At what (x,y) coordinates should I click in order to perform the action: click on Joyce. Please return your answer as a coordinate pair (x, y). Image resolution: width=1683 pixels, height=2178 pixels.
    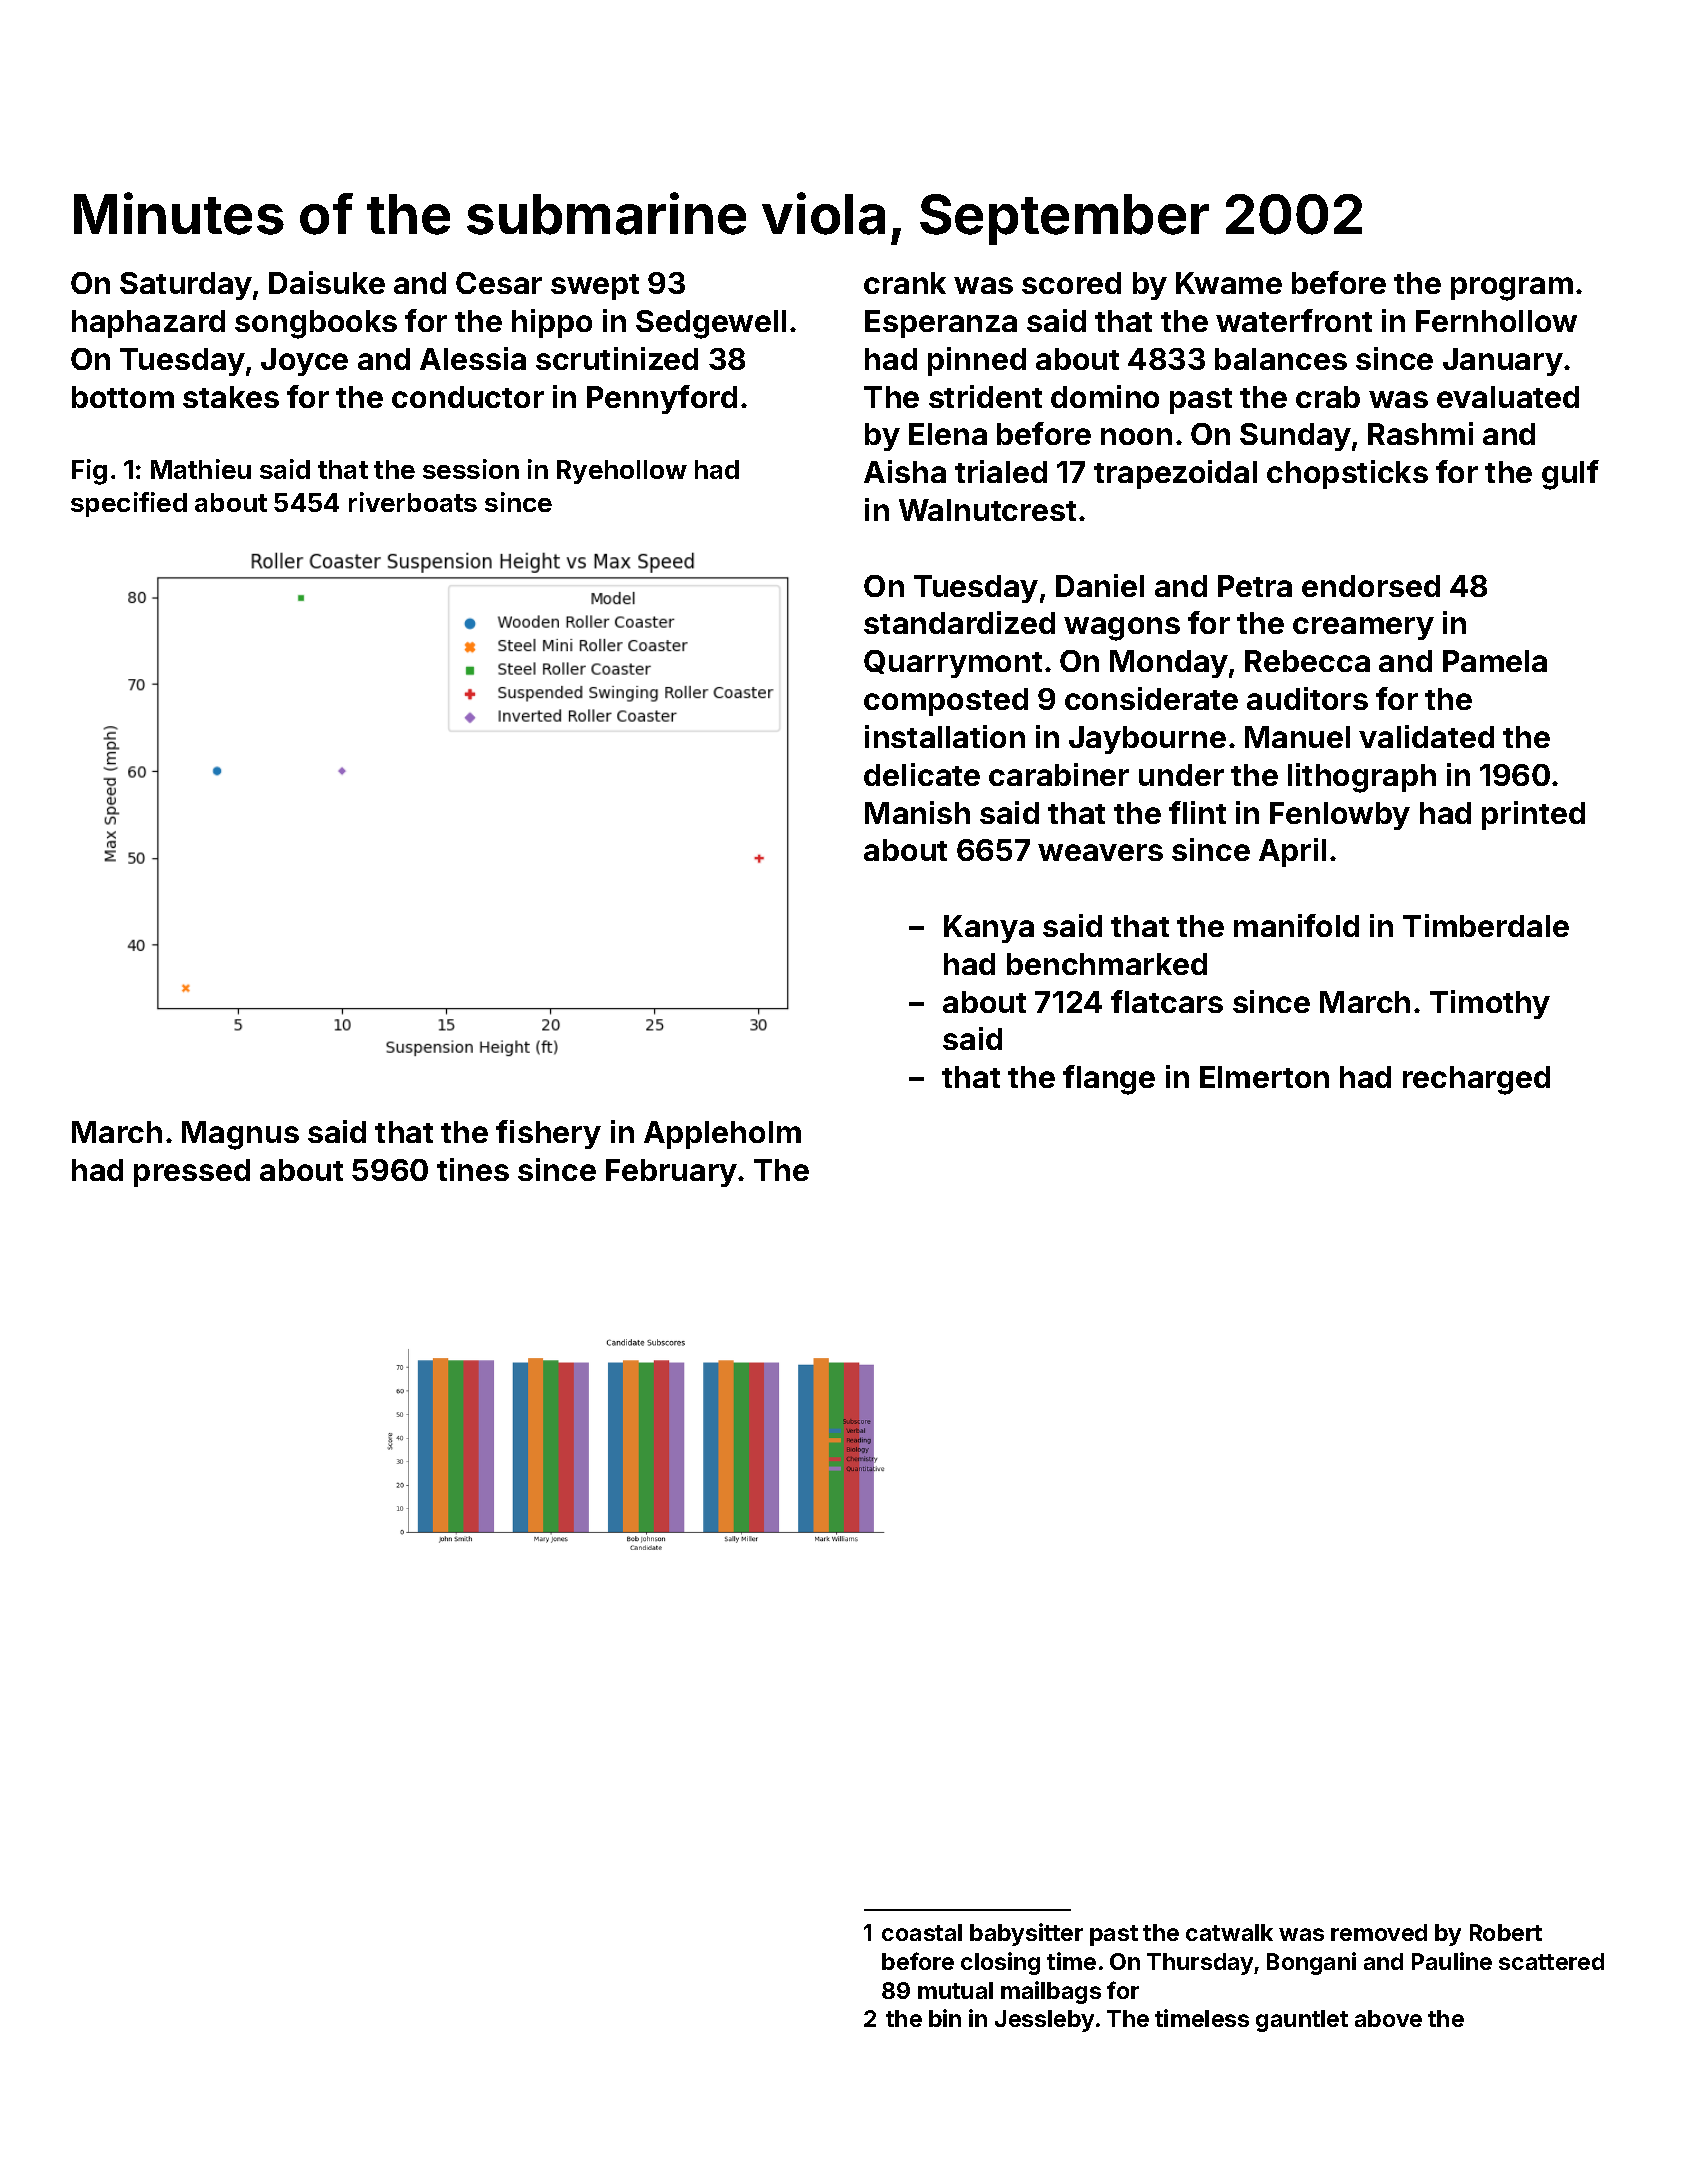
    Looking at the image, I should click on (304, 362).
